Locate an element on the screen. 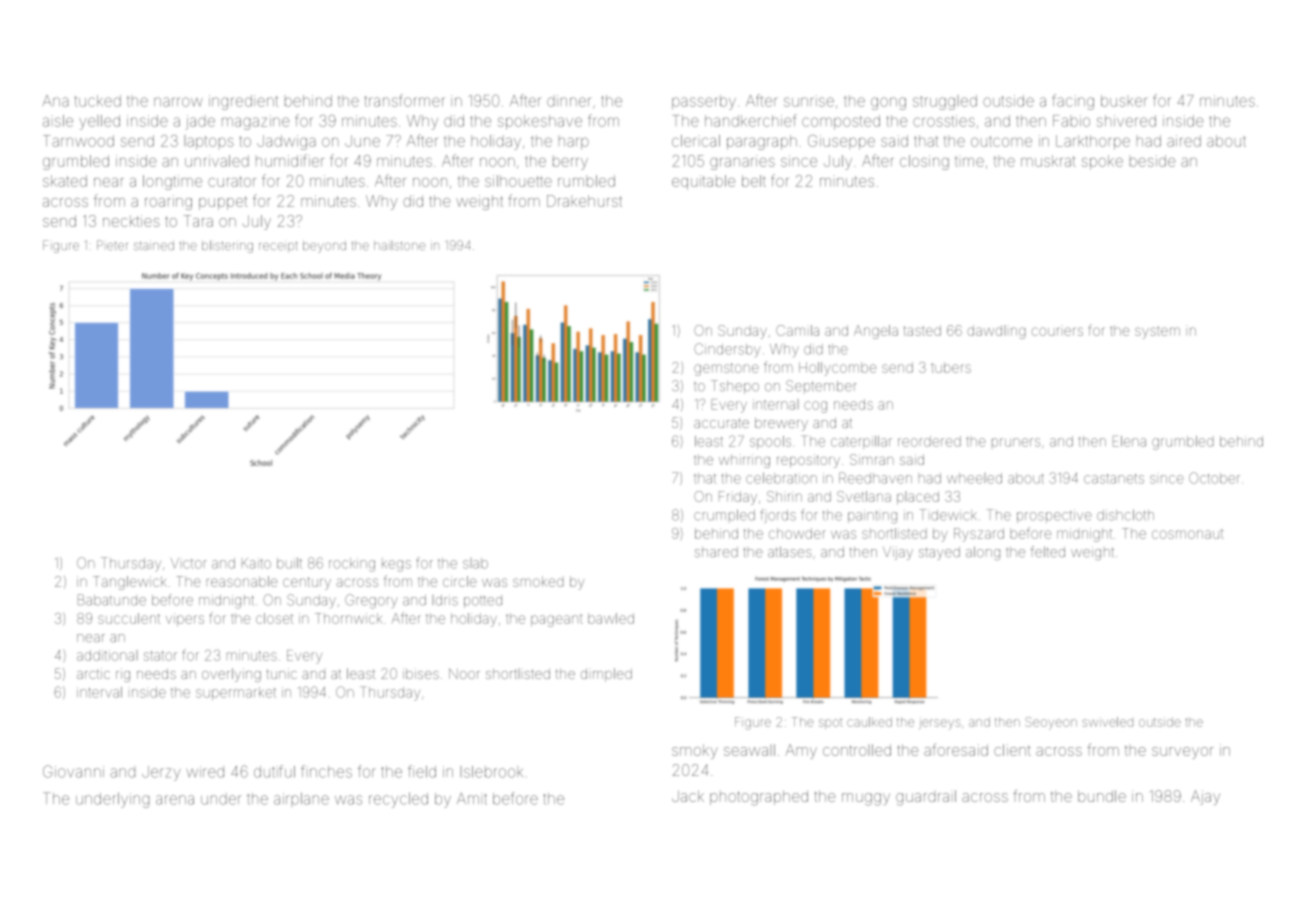 This screenshot has height=924, width=1308. photographed is located at coordinates (759, 798).
